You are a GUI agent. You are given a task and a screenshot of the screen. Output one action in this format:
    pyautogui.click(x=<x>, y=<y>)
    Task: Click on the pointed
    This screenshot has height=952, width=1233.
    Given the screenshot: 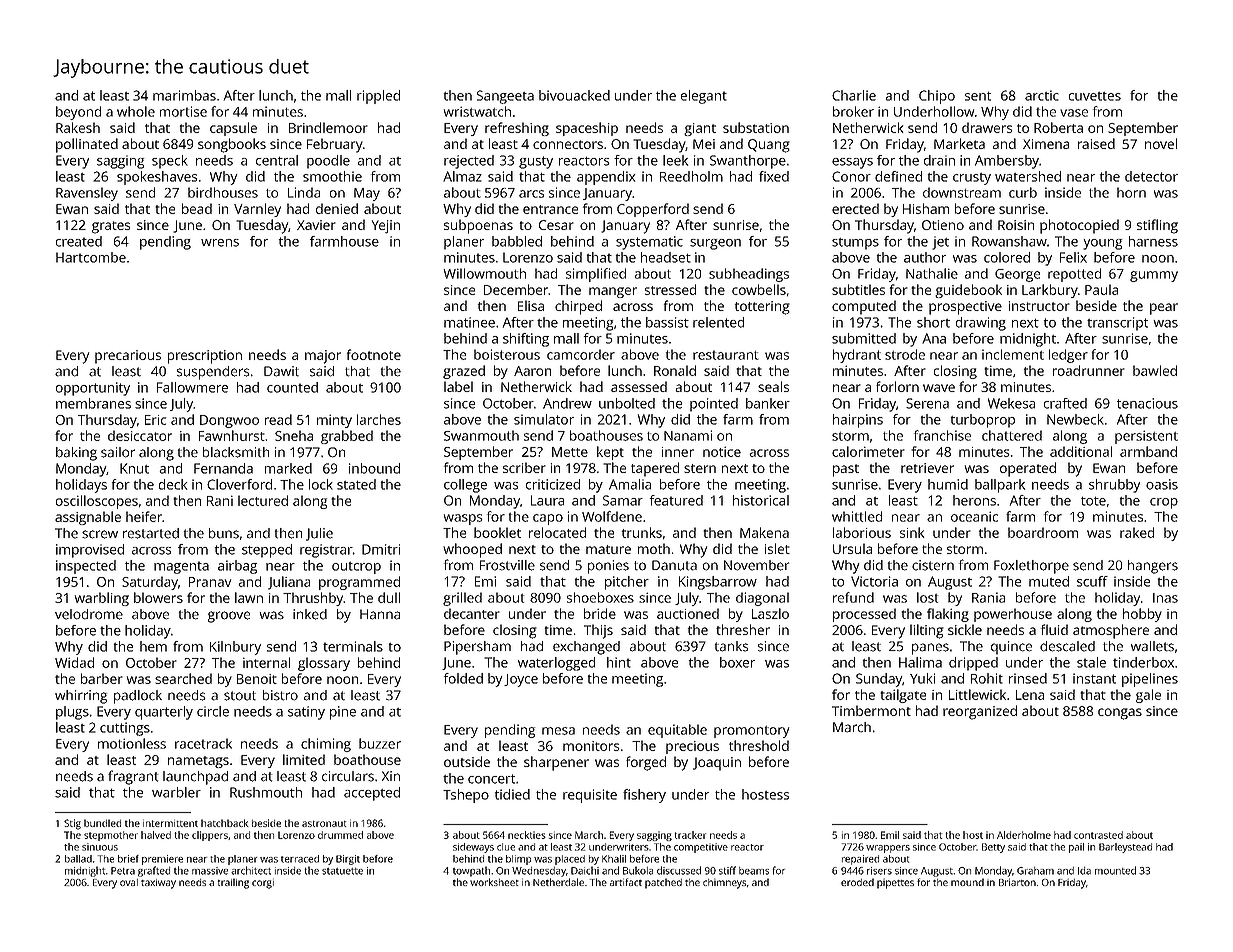 What is the action you would take?
    pyautogui.click(x=714, y=405)
